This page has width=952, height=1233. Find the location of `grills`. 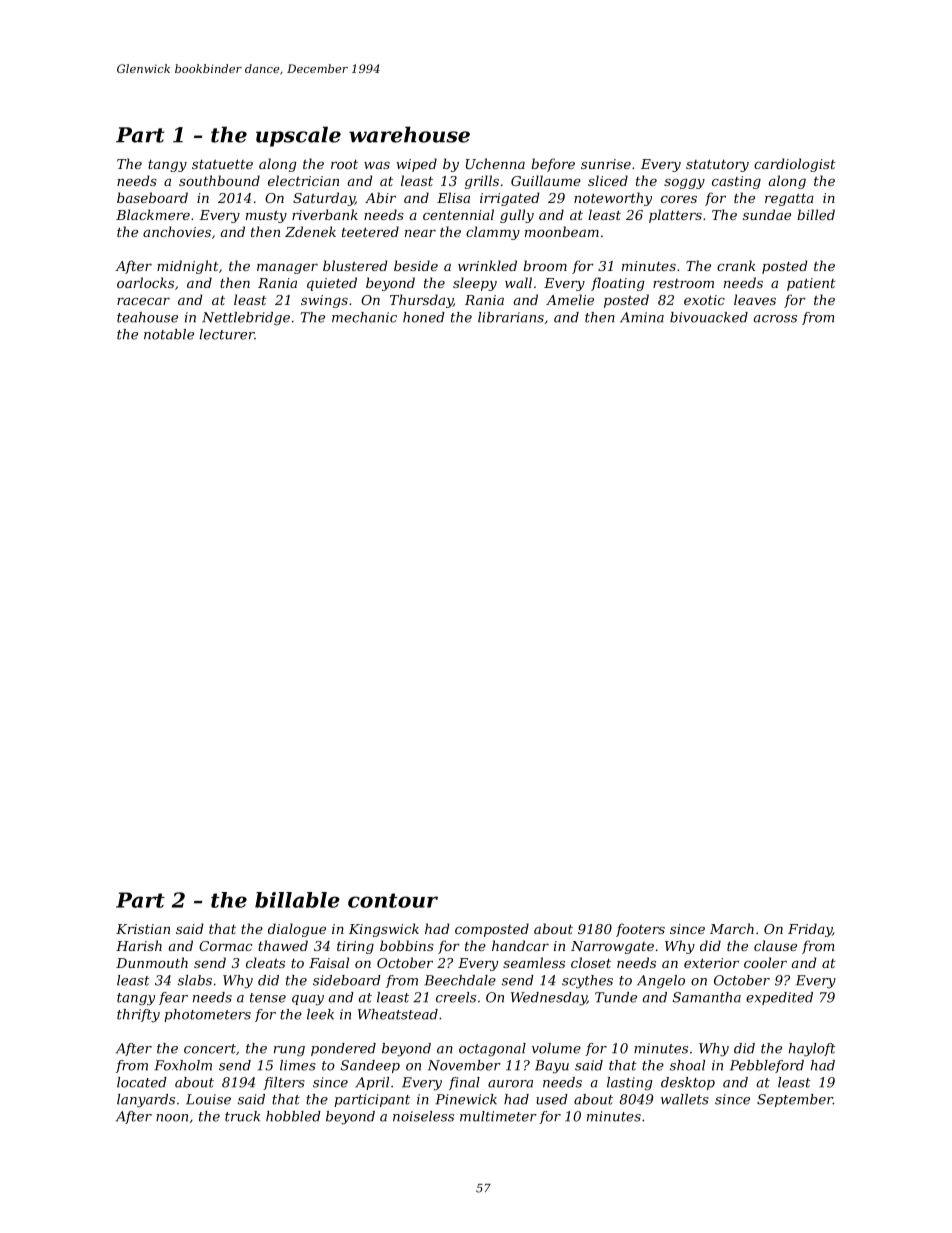

grills is located at coordinates (482, 182).
